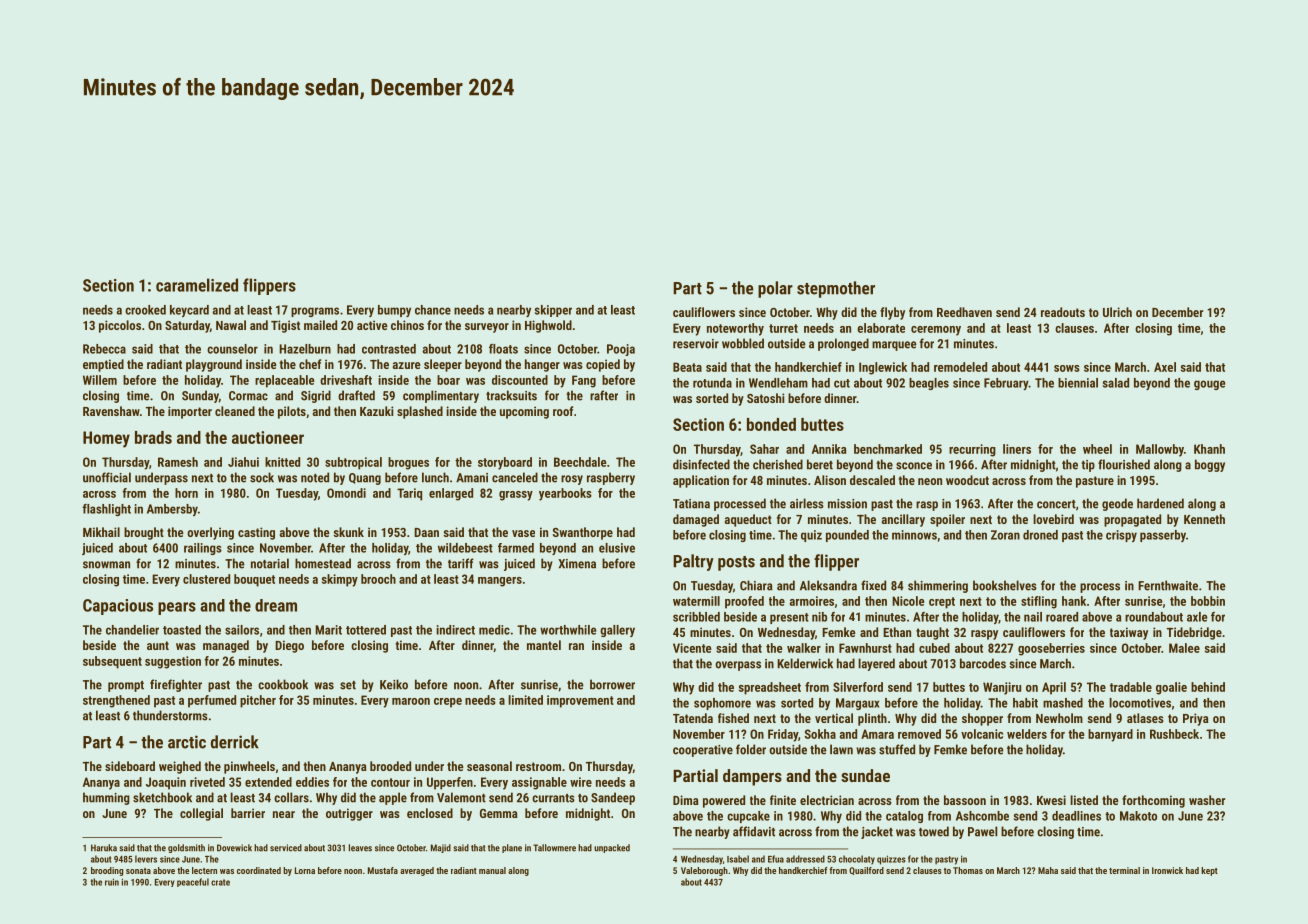 This image has width=1308, height=924. What do you see at coordinates (378, 579) in the image?
I see `brooch` at bounding box center [378, 579].
